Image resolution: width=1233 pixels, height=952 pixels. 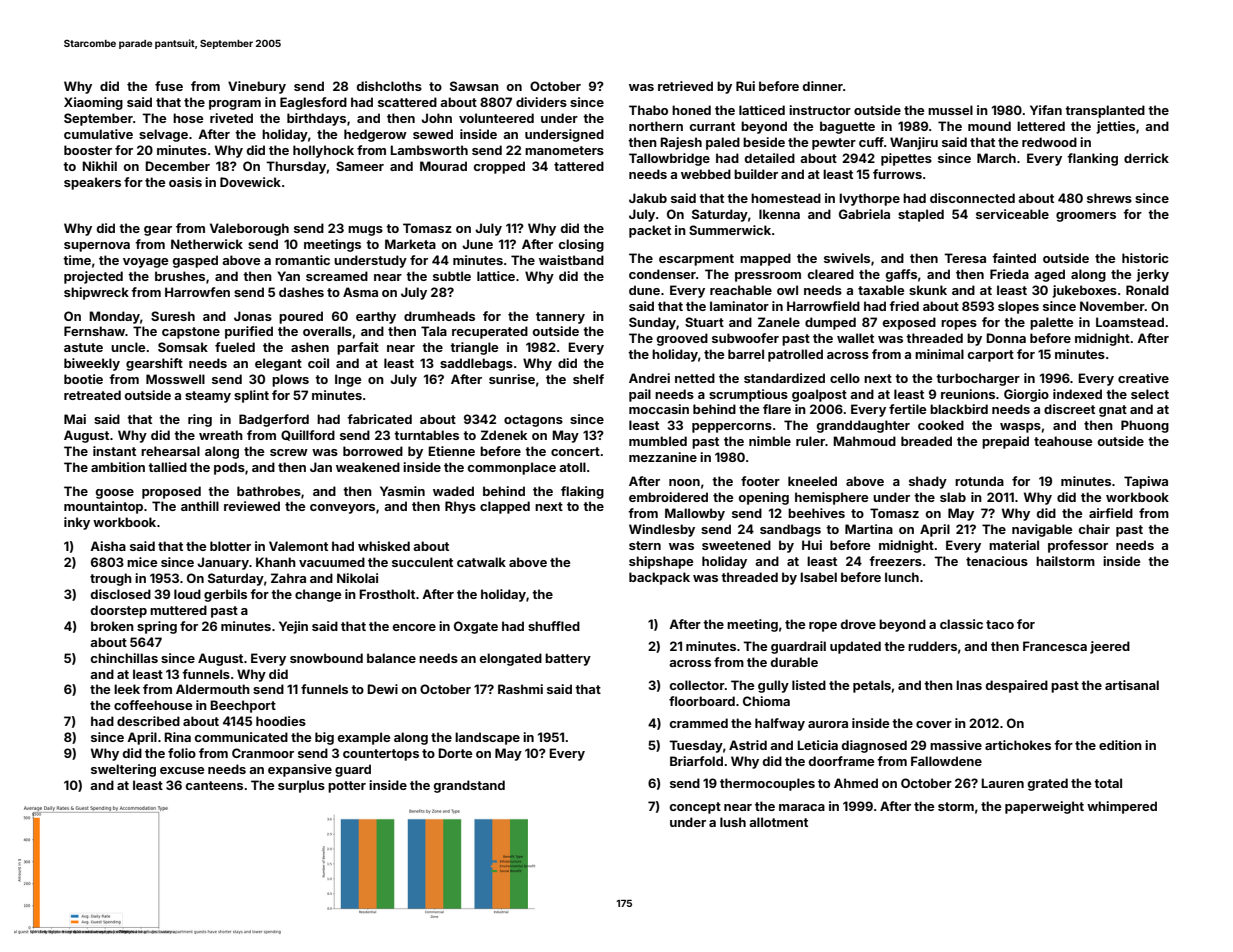 I want to click on professor, so click(x=1078, y=546).
